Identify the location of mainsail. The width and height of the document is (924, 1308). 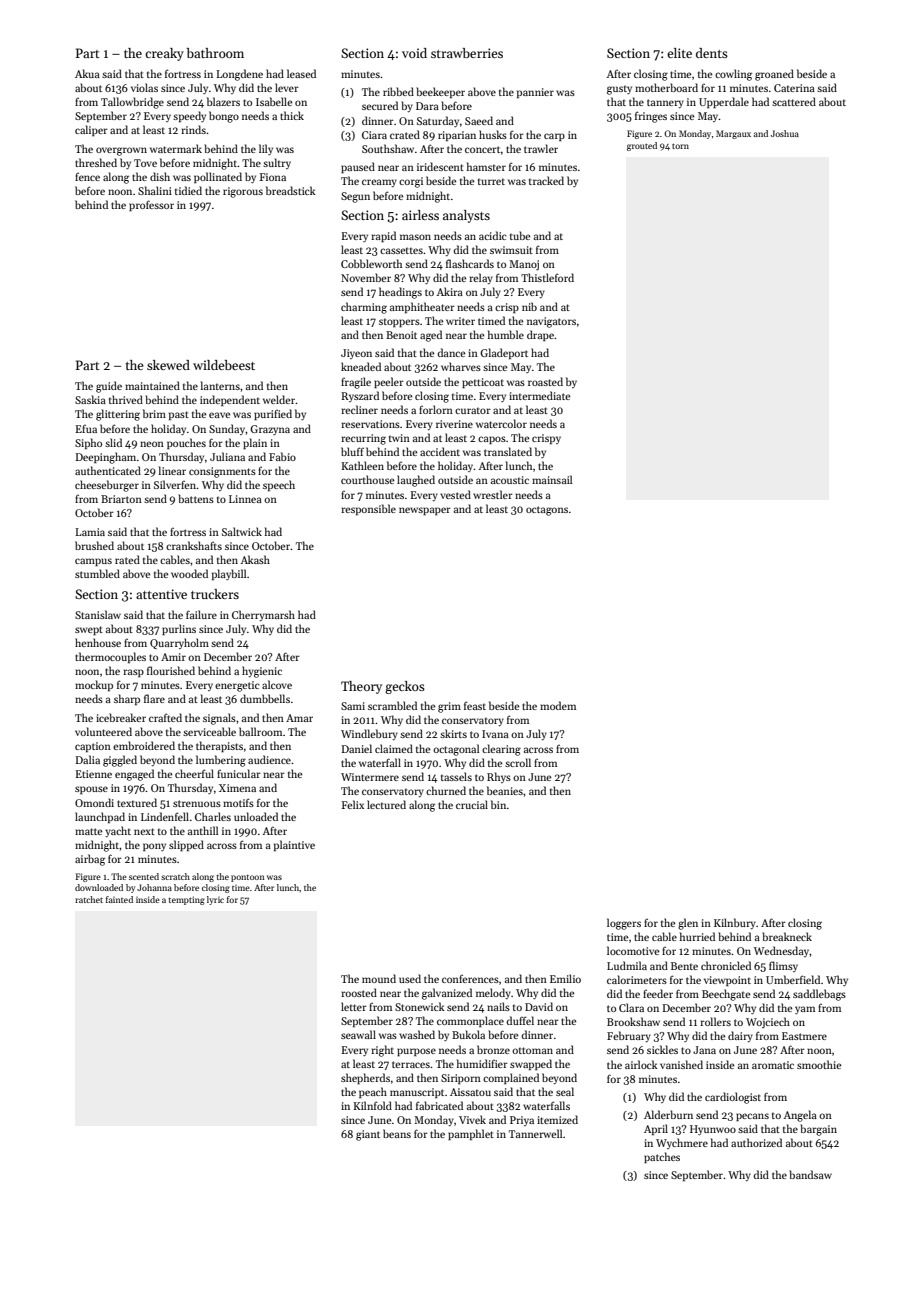
(552, 479).
